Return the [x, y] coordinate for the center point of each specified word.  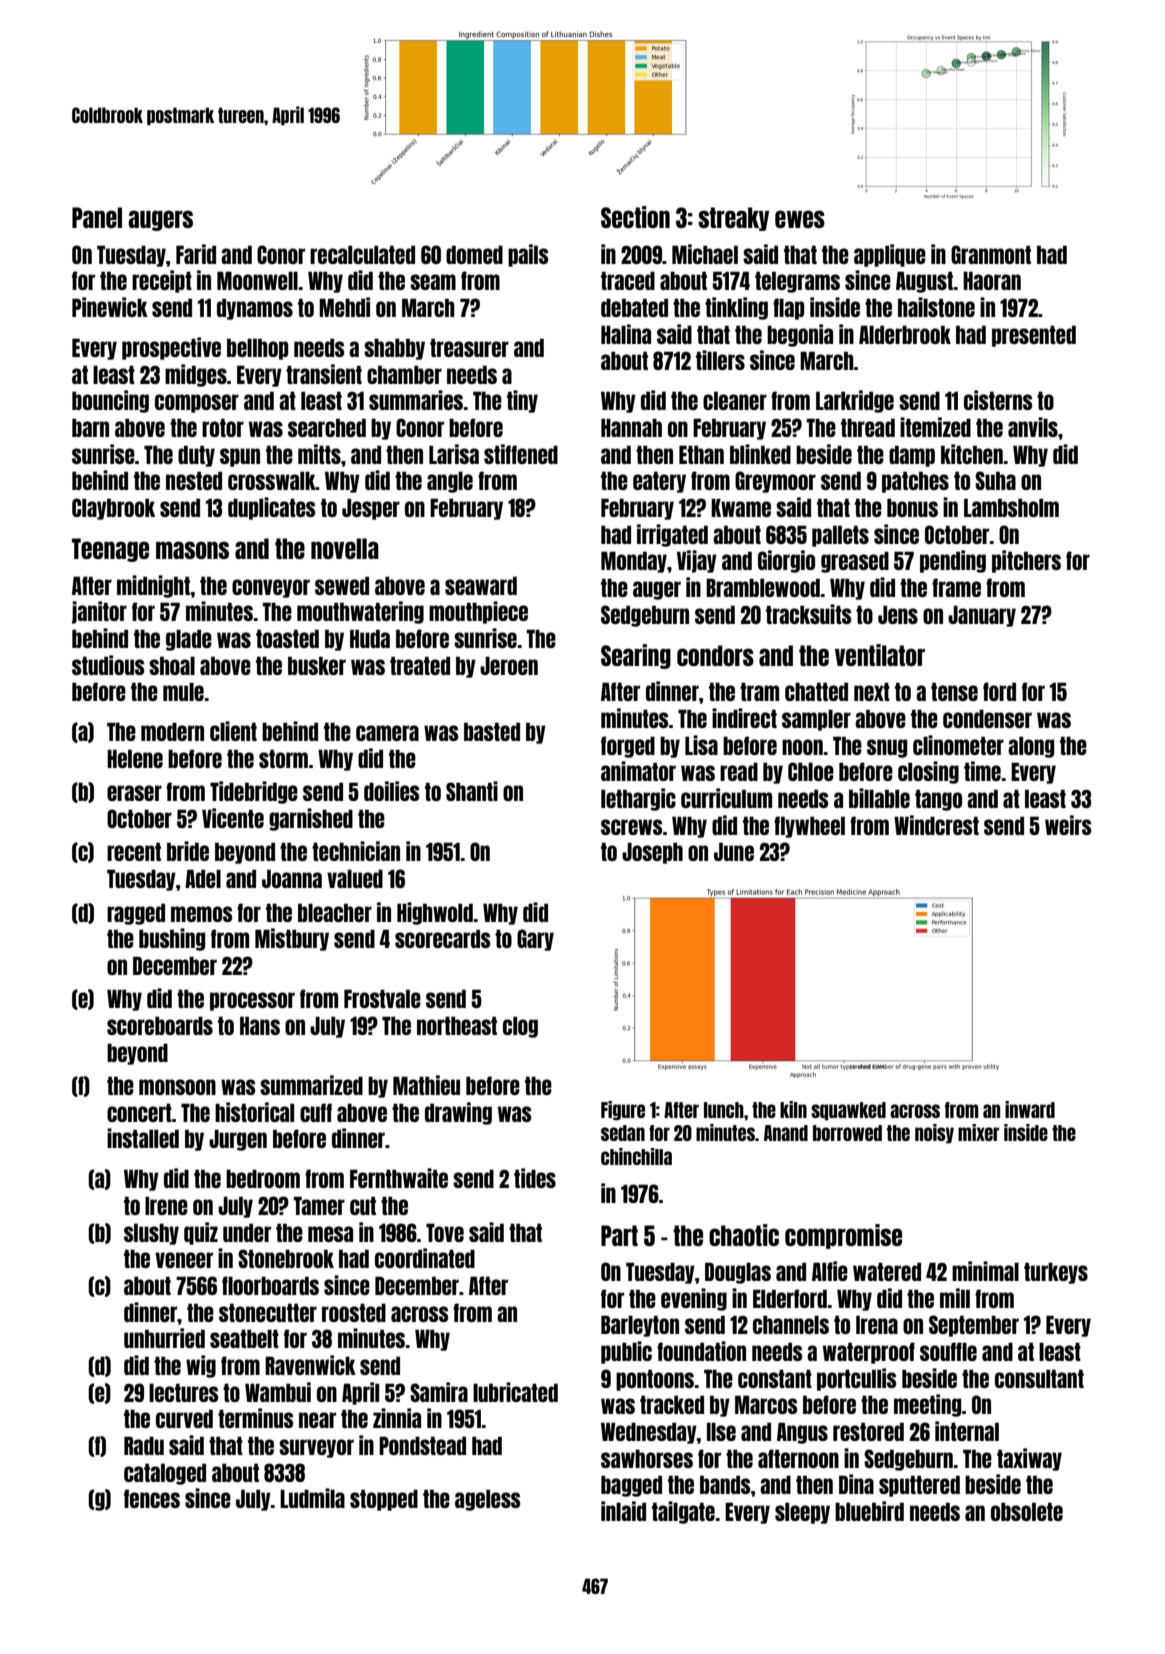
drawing [458, 1113]
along [1031, 747]
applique [890, 255]
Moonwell [257, 280]
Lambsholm [1011, 507]
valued [355, 878]
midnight [154, 586]
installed [143, 1138]
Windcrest [936, 825]
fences [152, 1498]
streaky [733, 219]
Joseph [652, 853]
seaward [481, 585]
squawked [848, 1111]
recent [134, 851]
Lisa [701, 745]
